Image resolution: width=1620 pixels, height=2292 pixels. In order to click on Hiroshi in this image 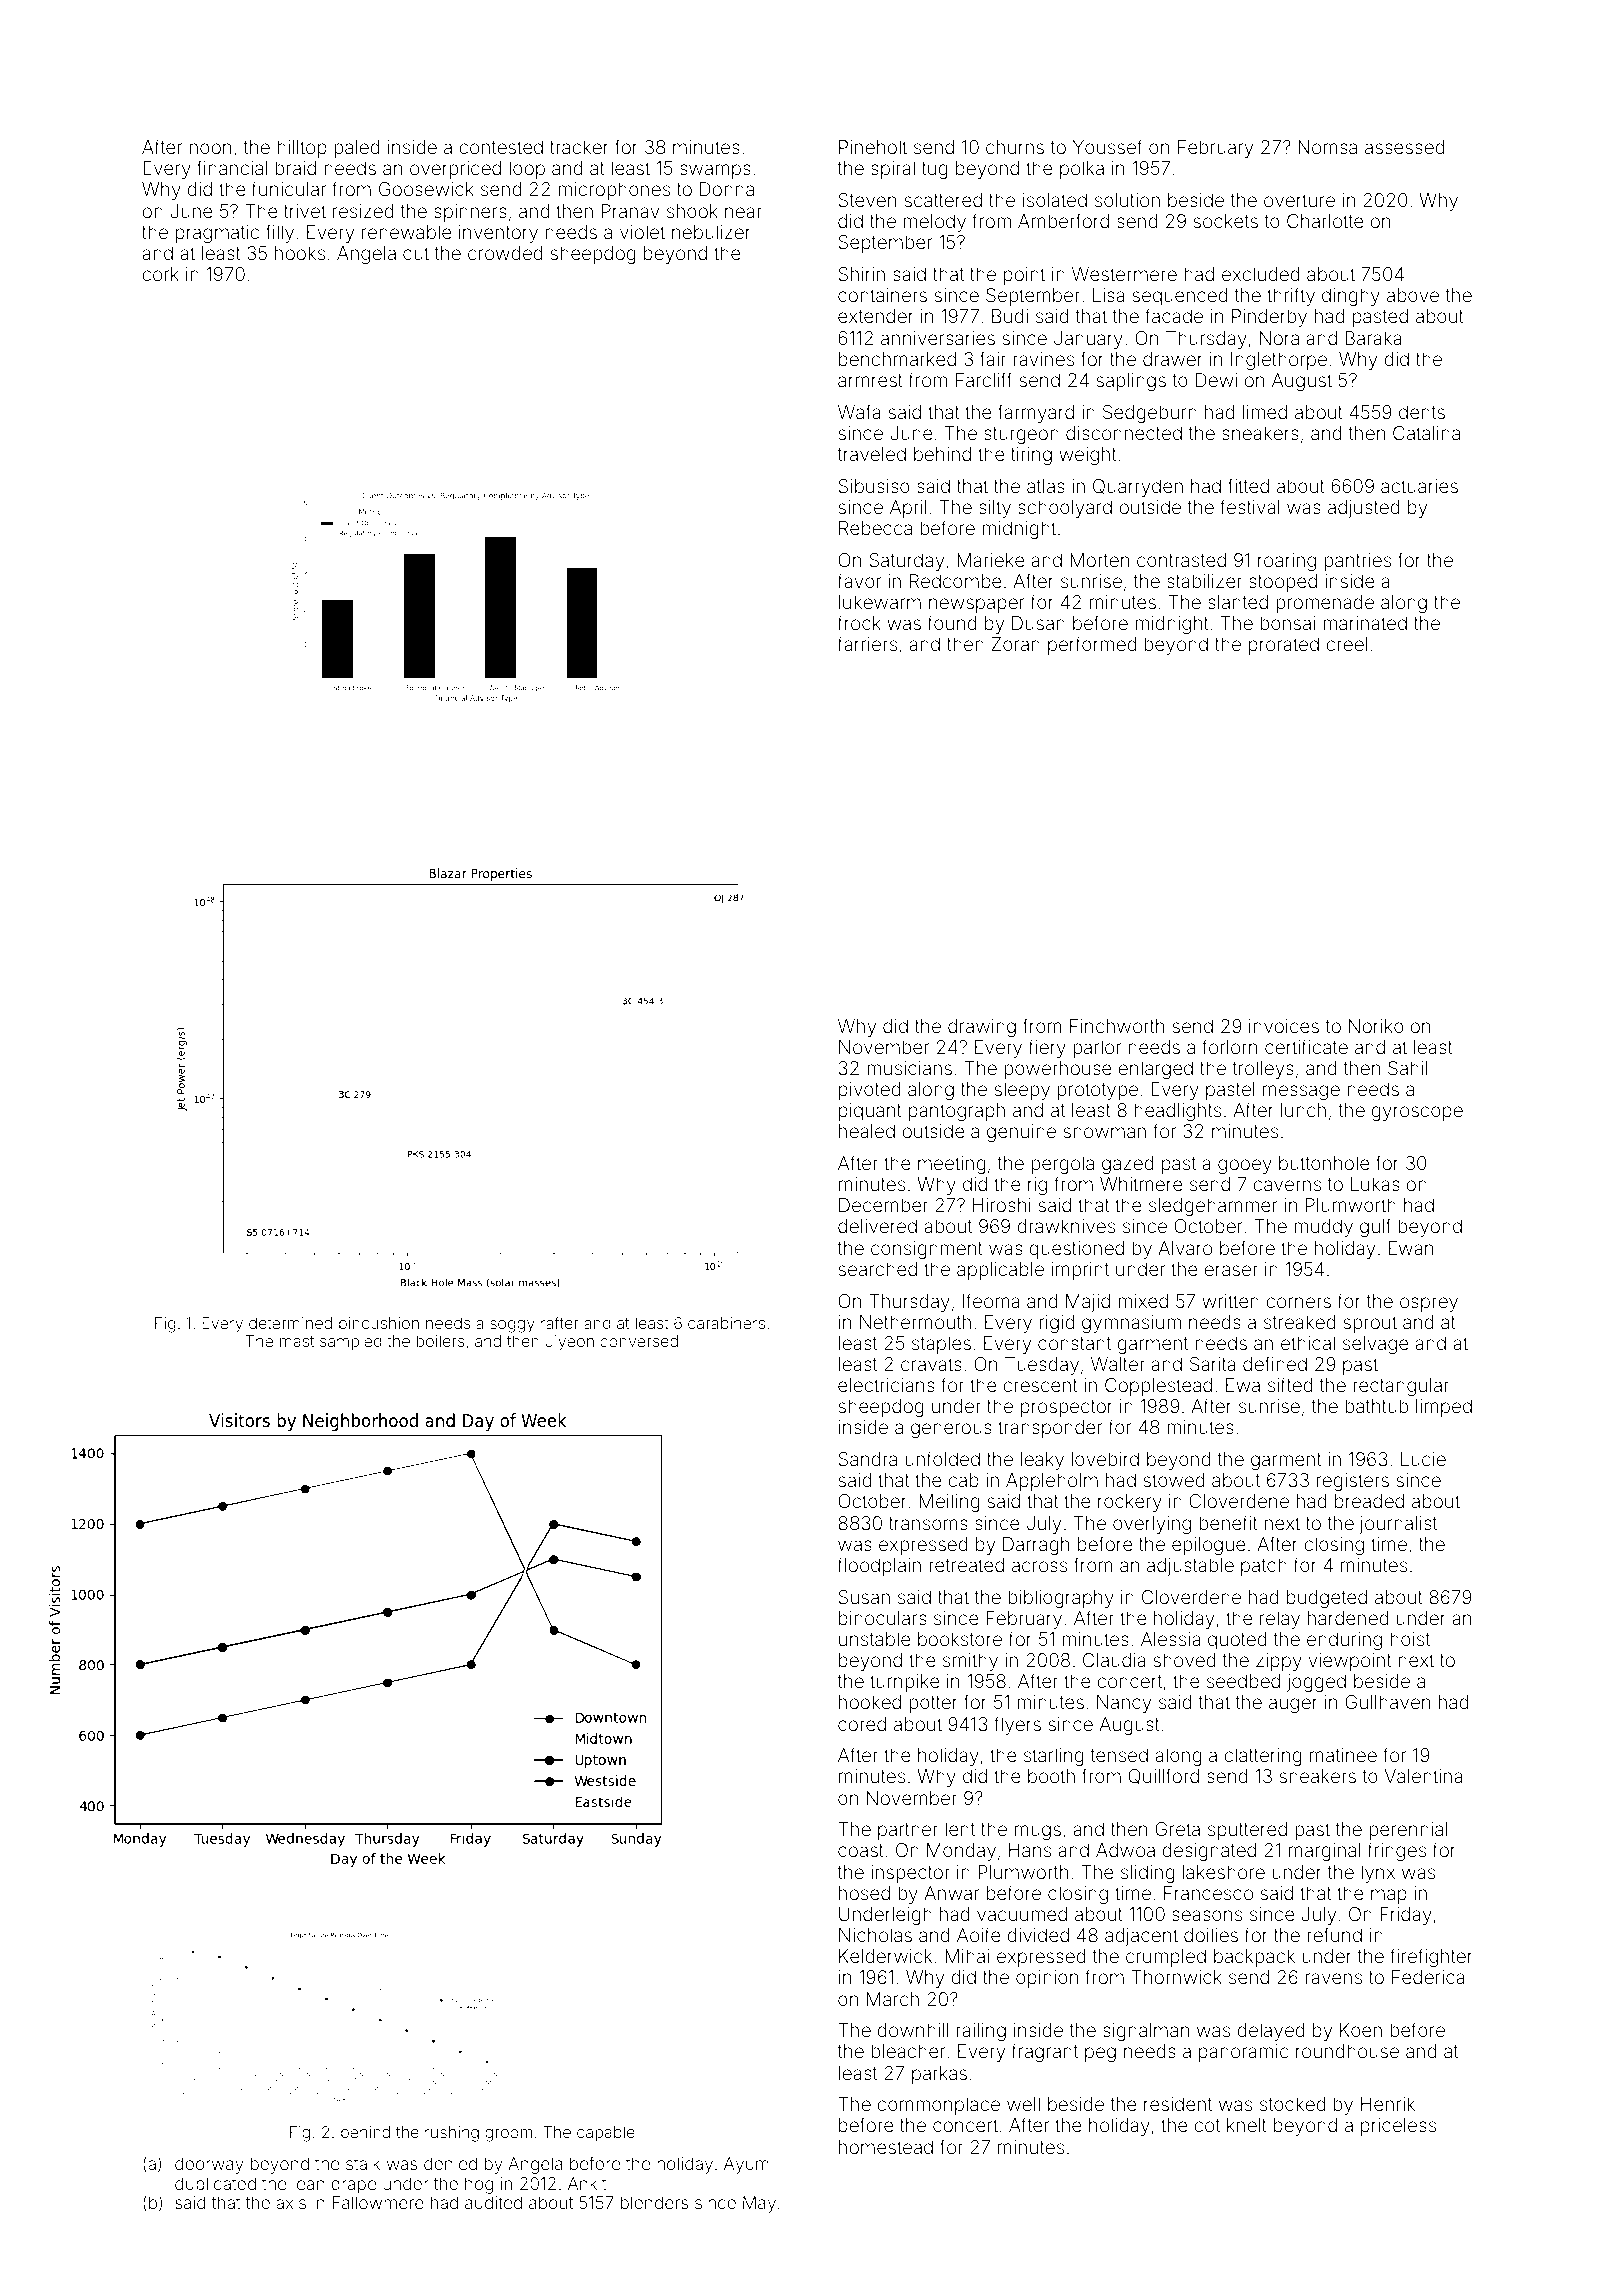, I will do `click(1002, 1205)`.
